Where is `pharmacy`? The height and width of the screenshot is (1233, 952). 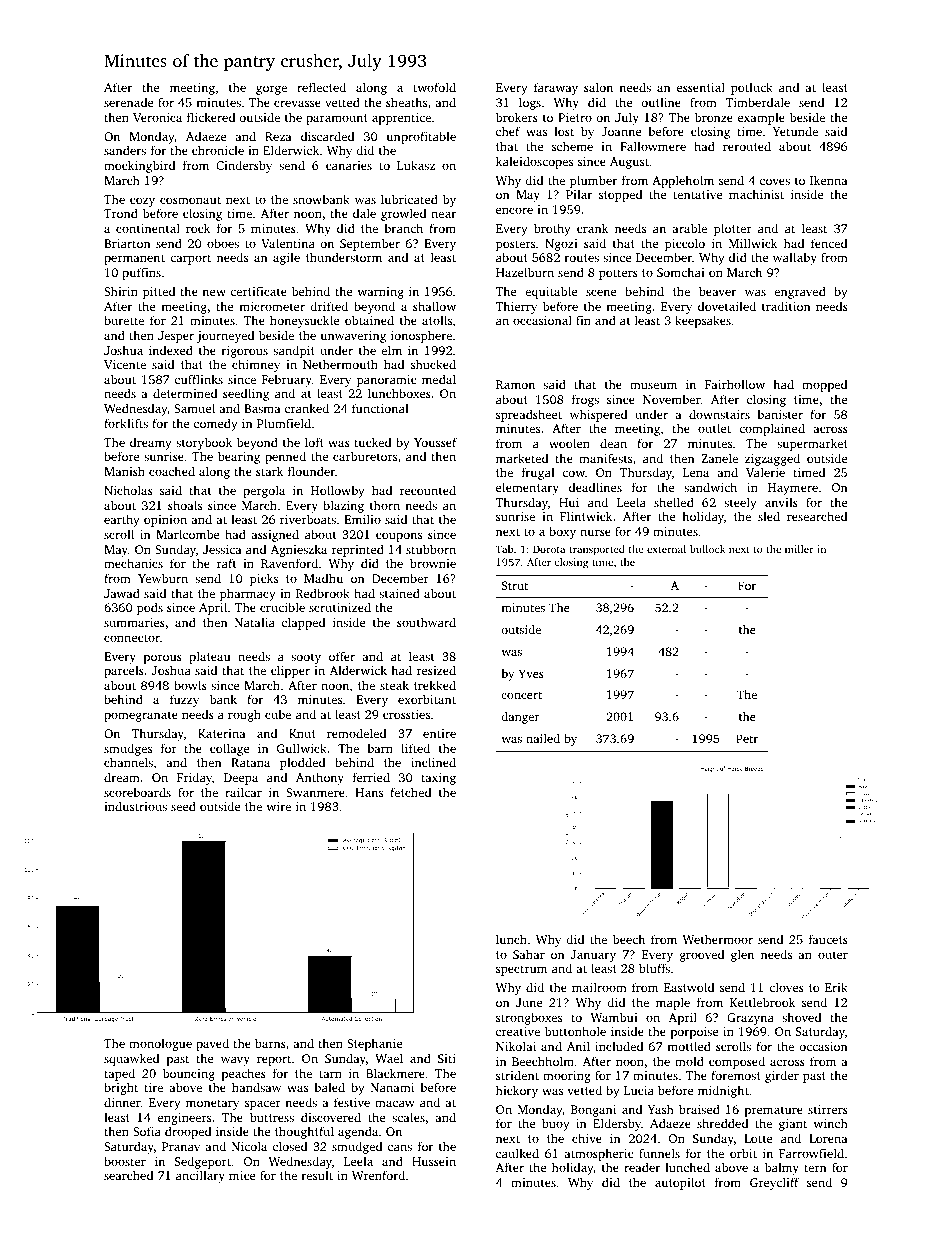
pharmacy is located at coordinates (247, 594).
